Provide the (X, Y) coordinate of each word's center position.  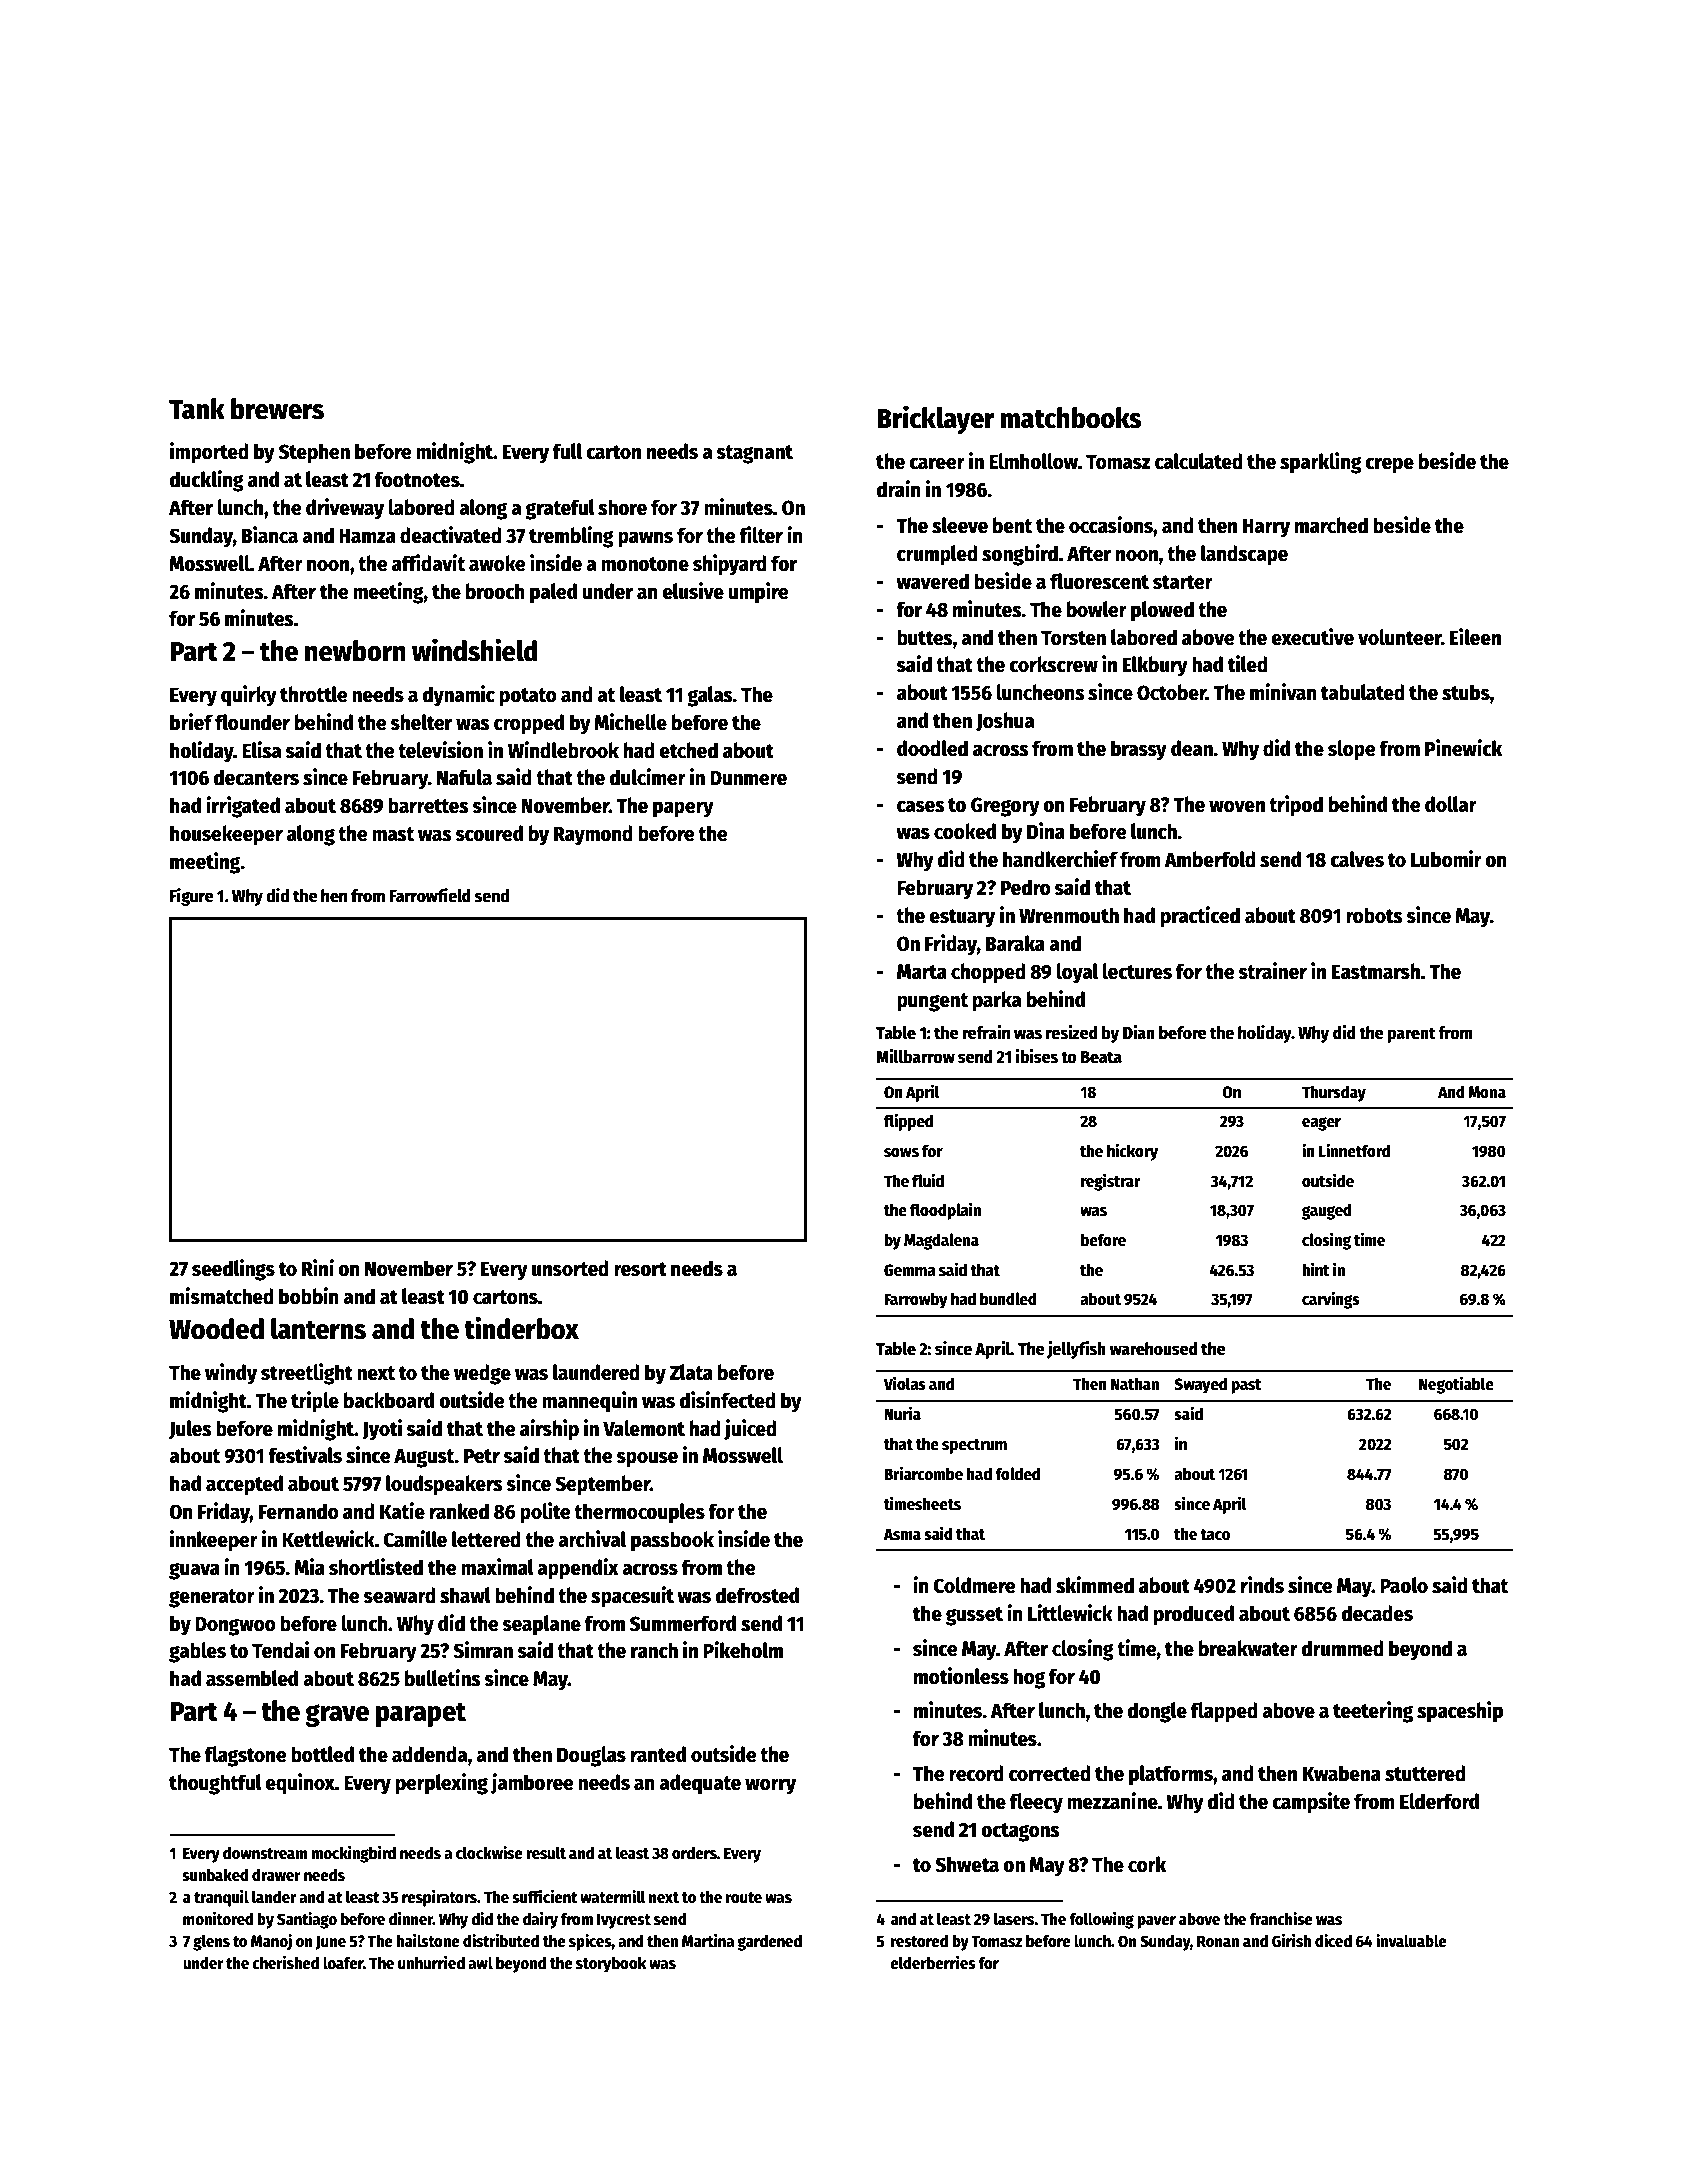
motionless (961, 1676)
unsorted (570, 1268)
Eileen (1475, 637)
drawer (276, 1875)
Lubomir (1446, 859)
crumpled (937, 555)
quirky (249, 696)
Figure (192, 897)
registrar (1110, 1182)
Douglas (591, 1756)
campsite (1311, 1803)
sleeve (960, 525)
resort (640, 1269)
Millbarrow (915, 1056)
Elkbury (1155, 666)
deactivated (451, 535)
